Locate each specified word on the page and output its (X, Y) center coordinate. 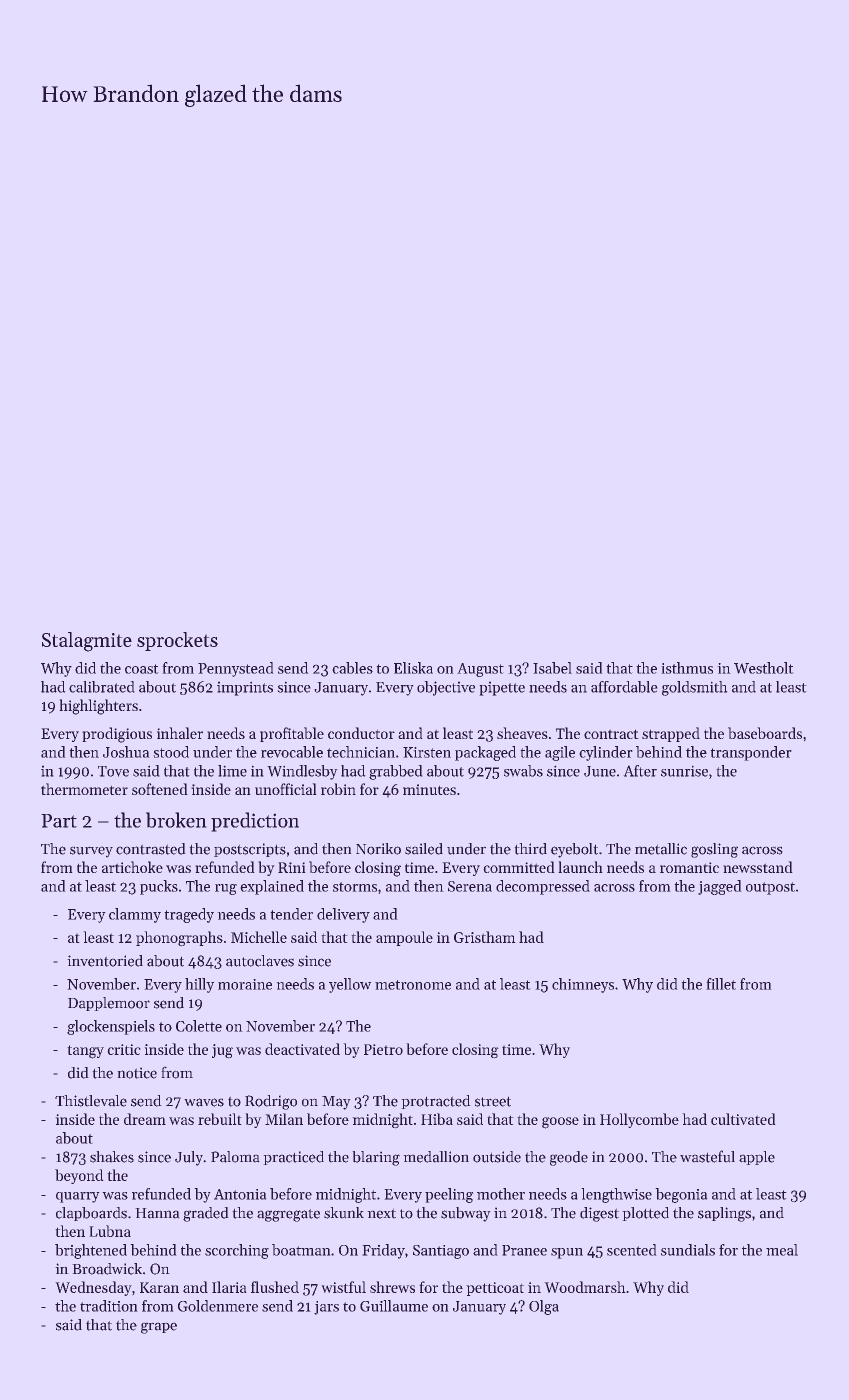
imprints (245, 688)
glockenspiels (111, 1027)
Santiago (441, 1252)
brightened (91, 1251)
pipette (502, 688)
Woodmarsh (585, 1287)
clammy (135, 915)
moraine (245, 984)
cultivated (743, 1119)
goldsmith (695, 688)
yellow (350, 985)
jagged (720, 887)
